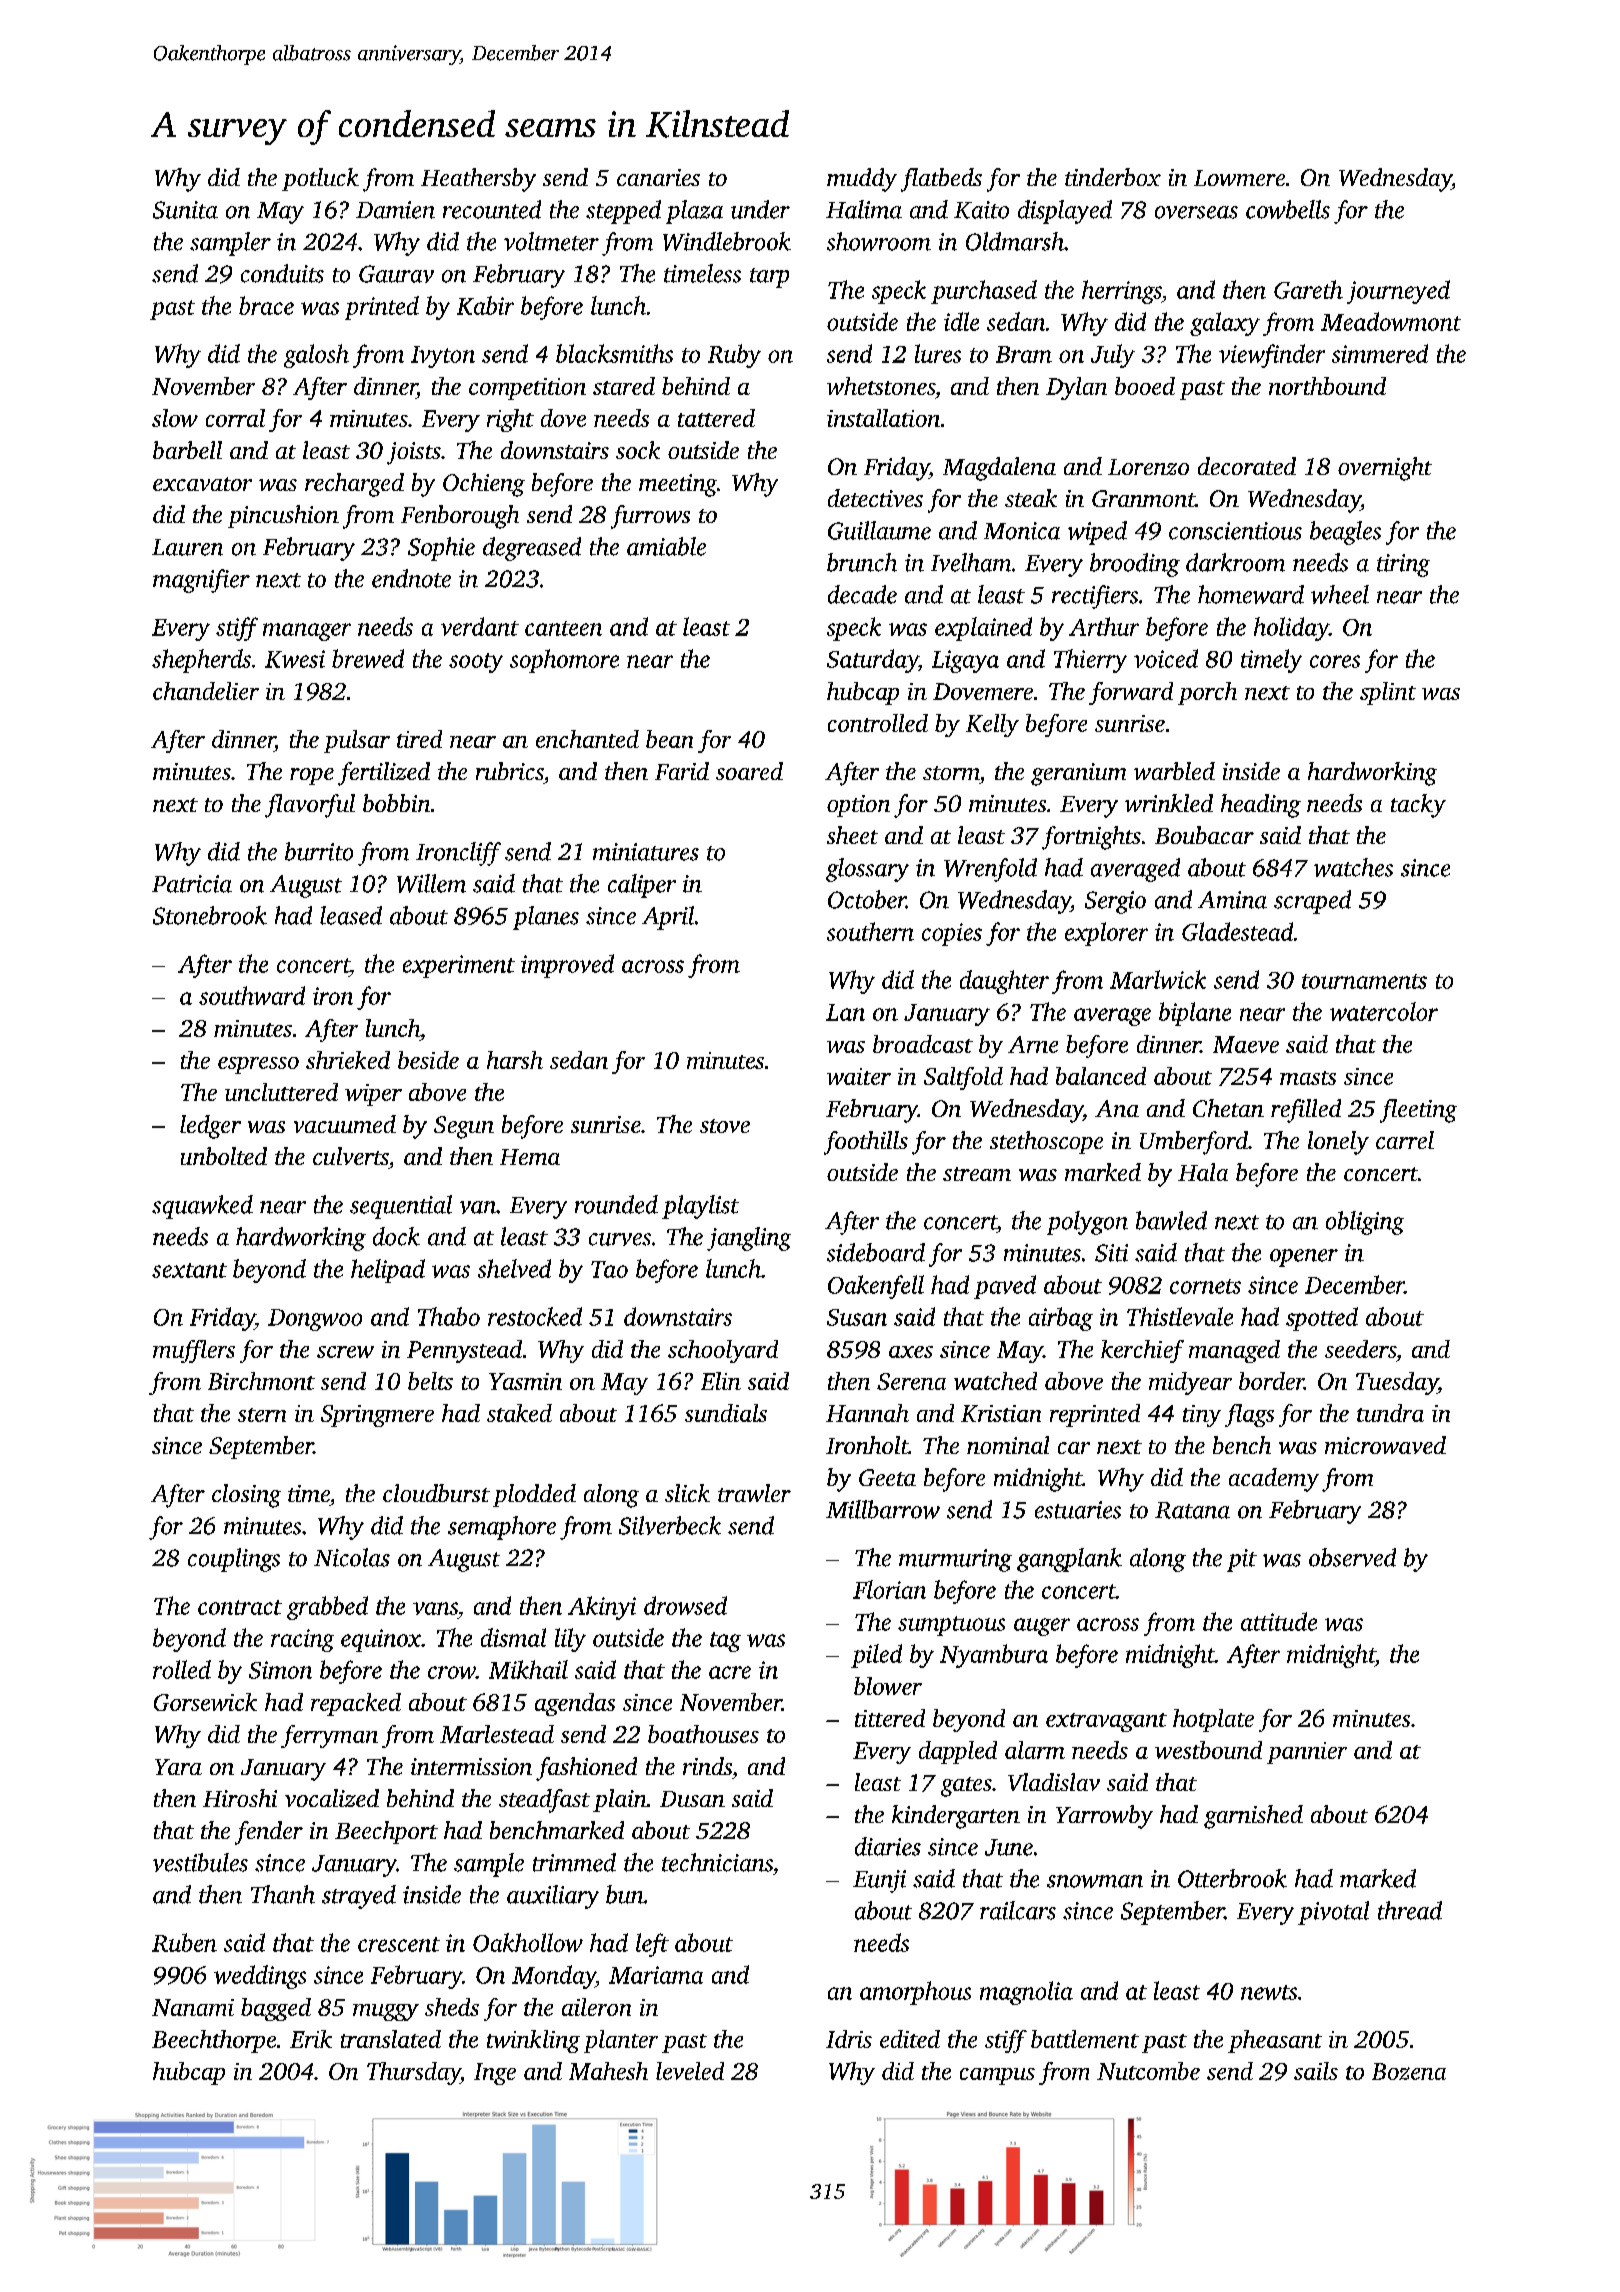 Image resolution: width=1620 pixels, height=2292 pixels. What do you see at coordinates (694, 212) in the screenshot?
I see `plaza` at bounding box center [694, 212].
